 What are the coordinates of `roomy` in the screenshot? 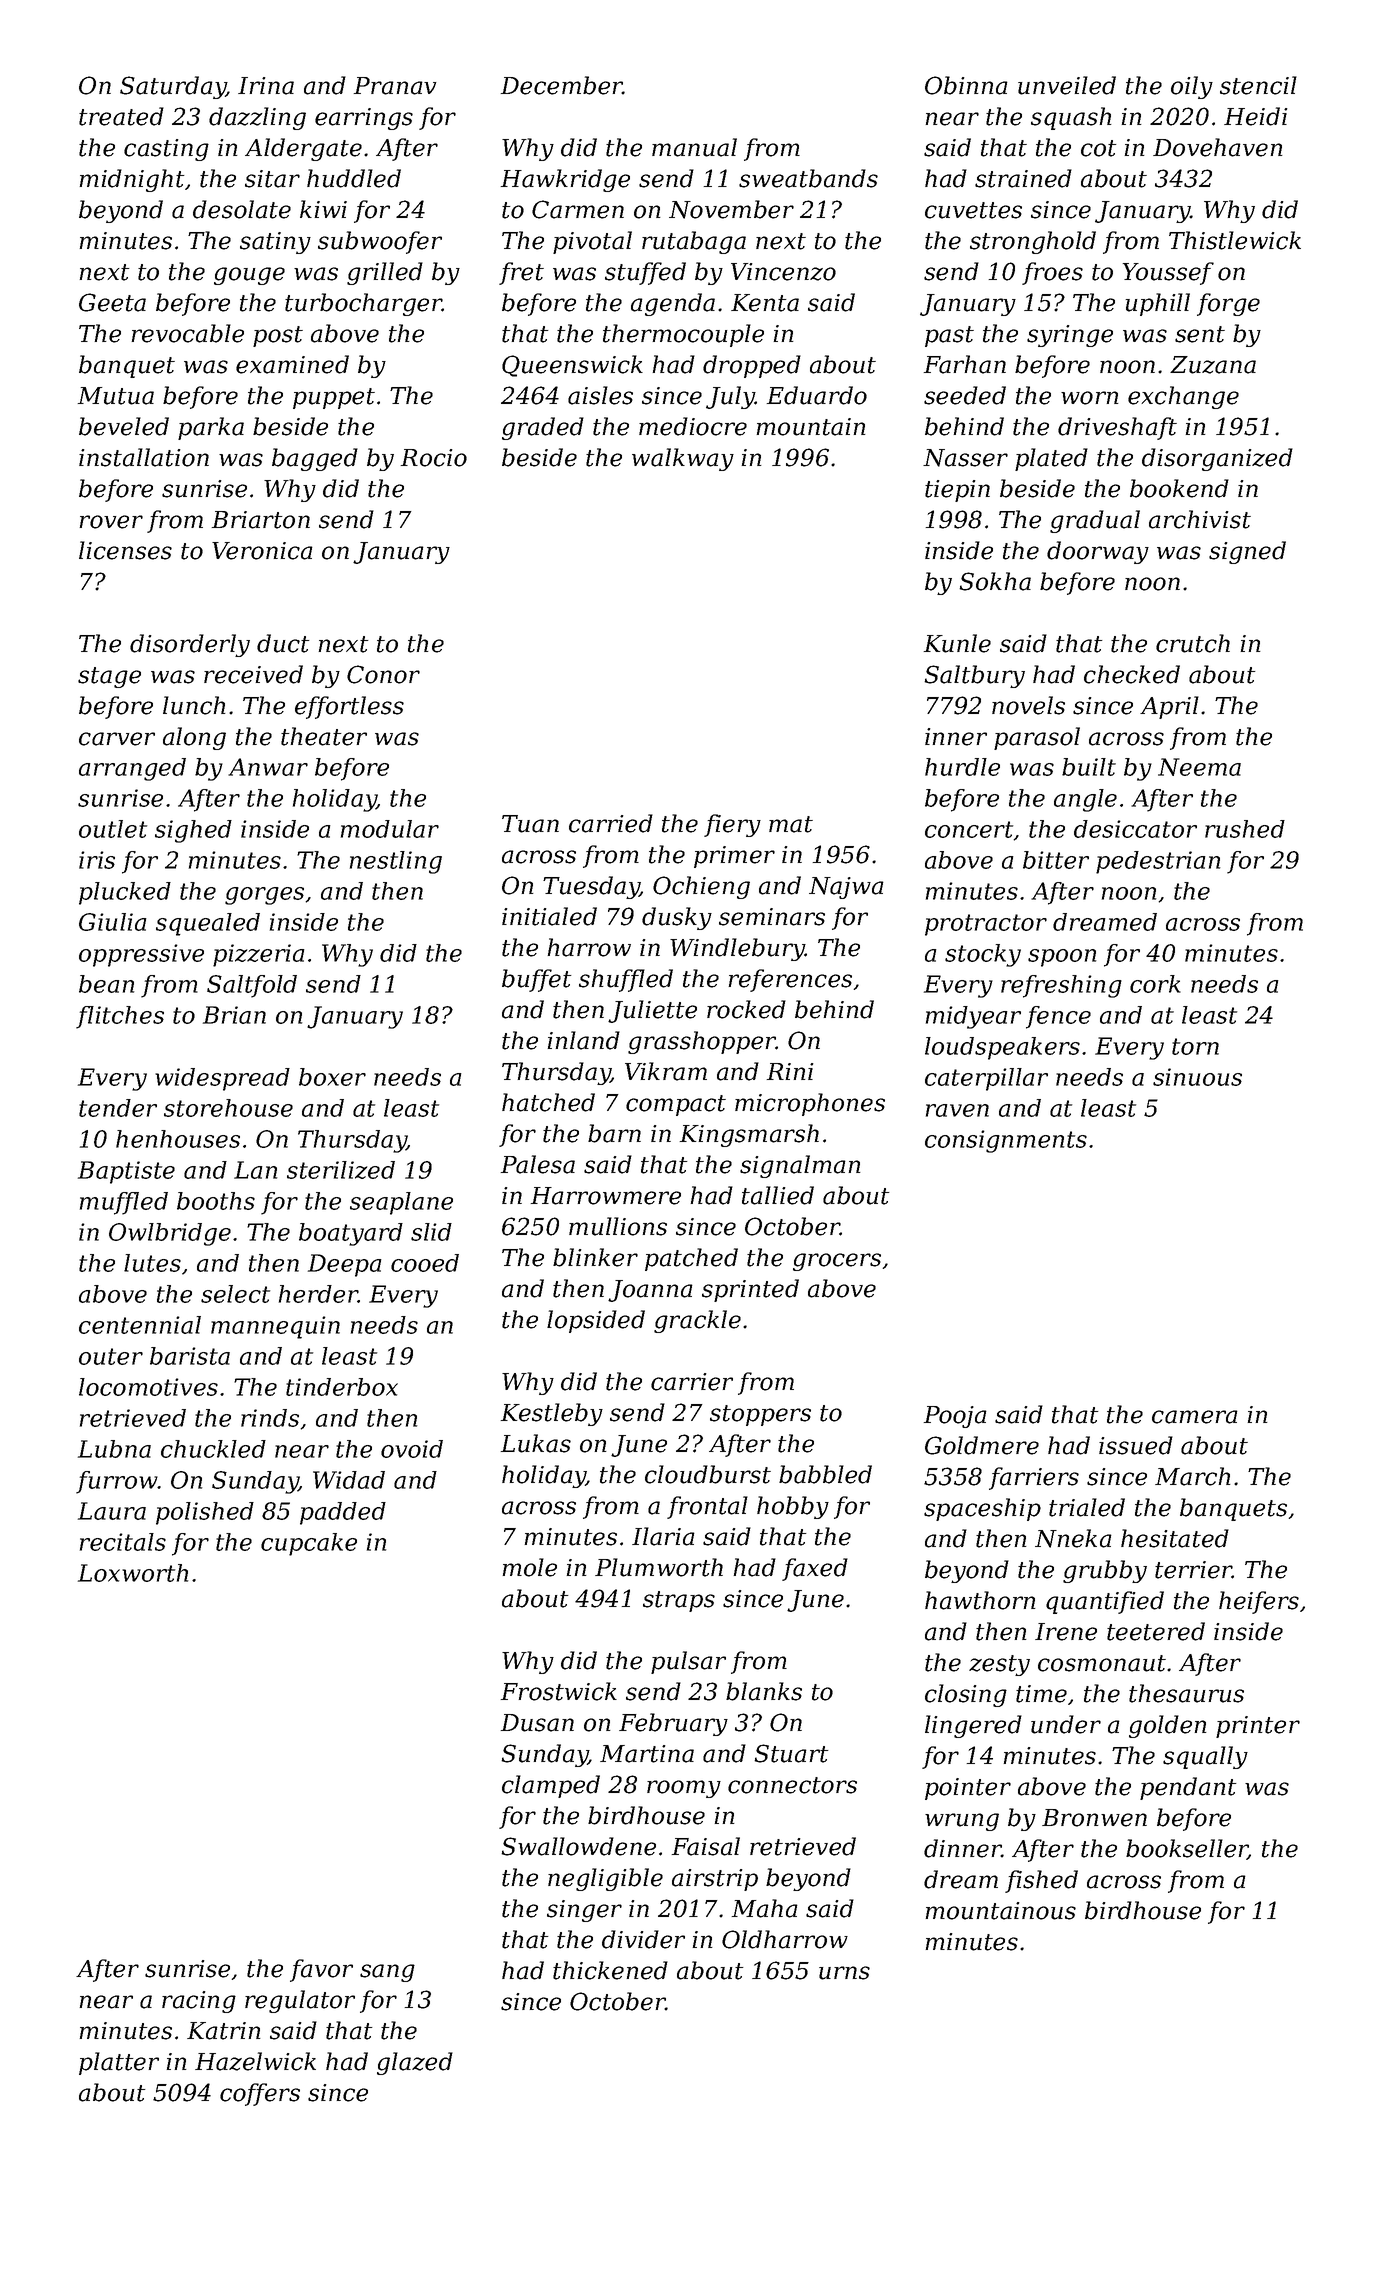 It's located at (684, 1789).
